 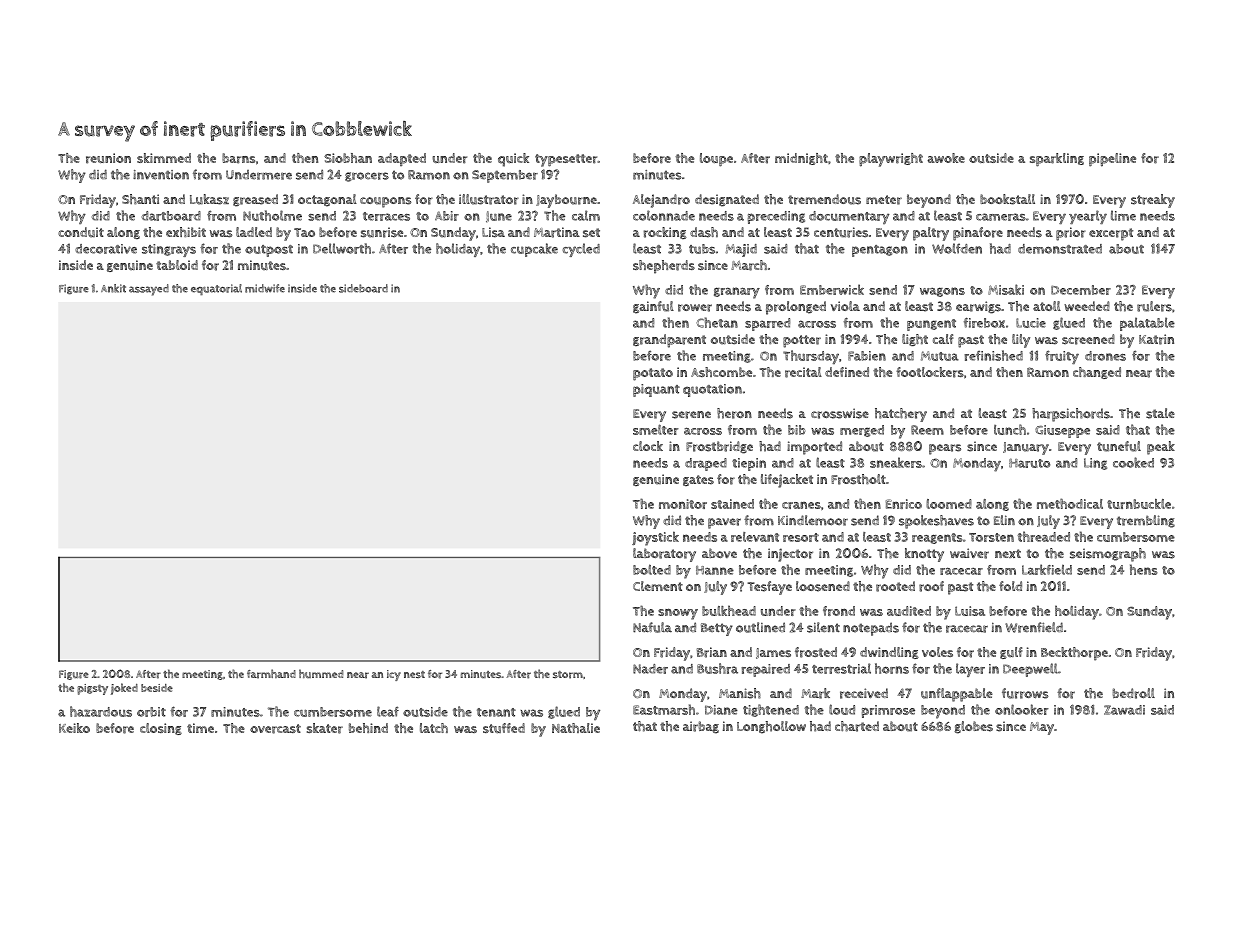 I want to click on notepads, so click(x=871, y=629).
